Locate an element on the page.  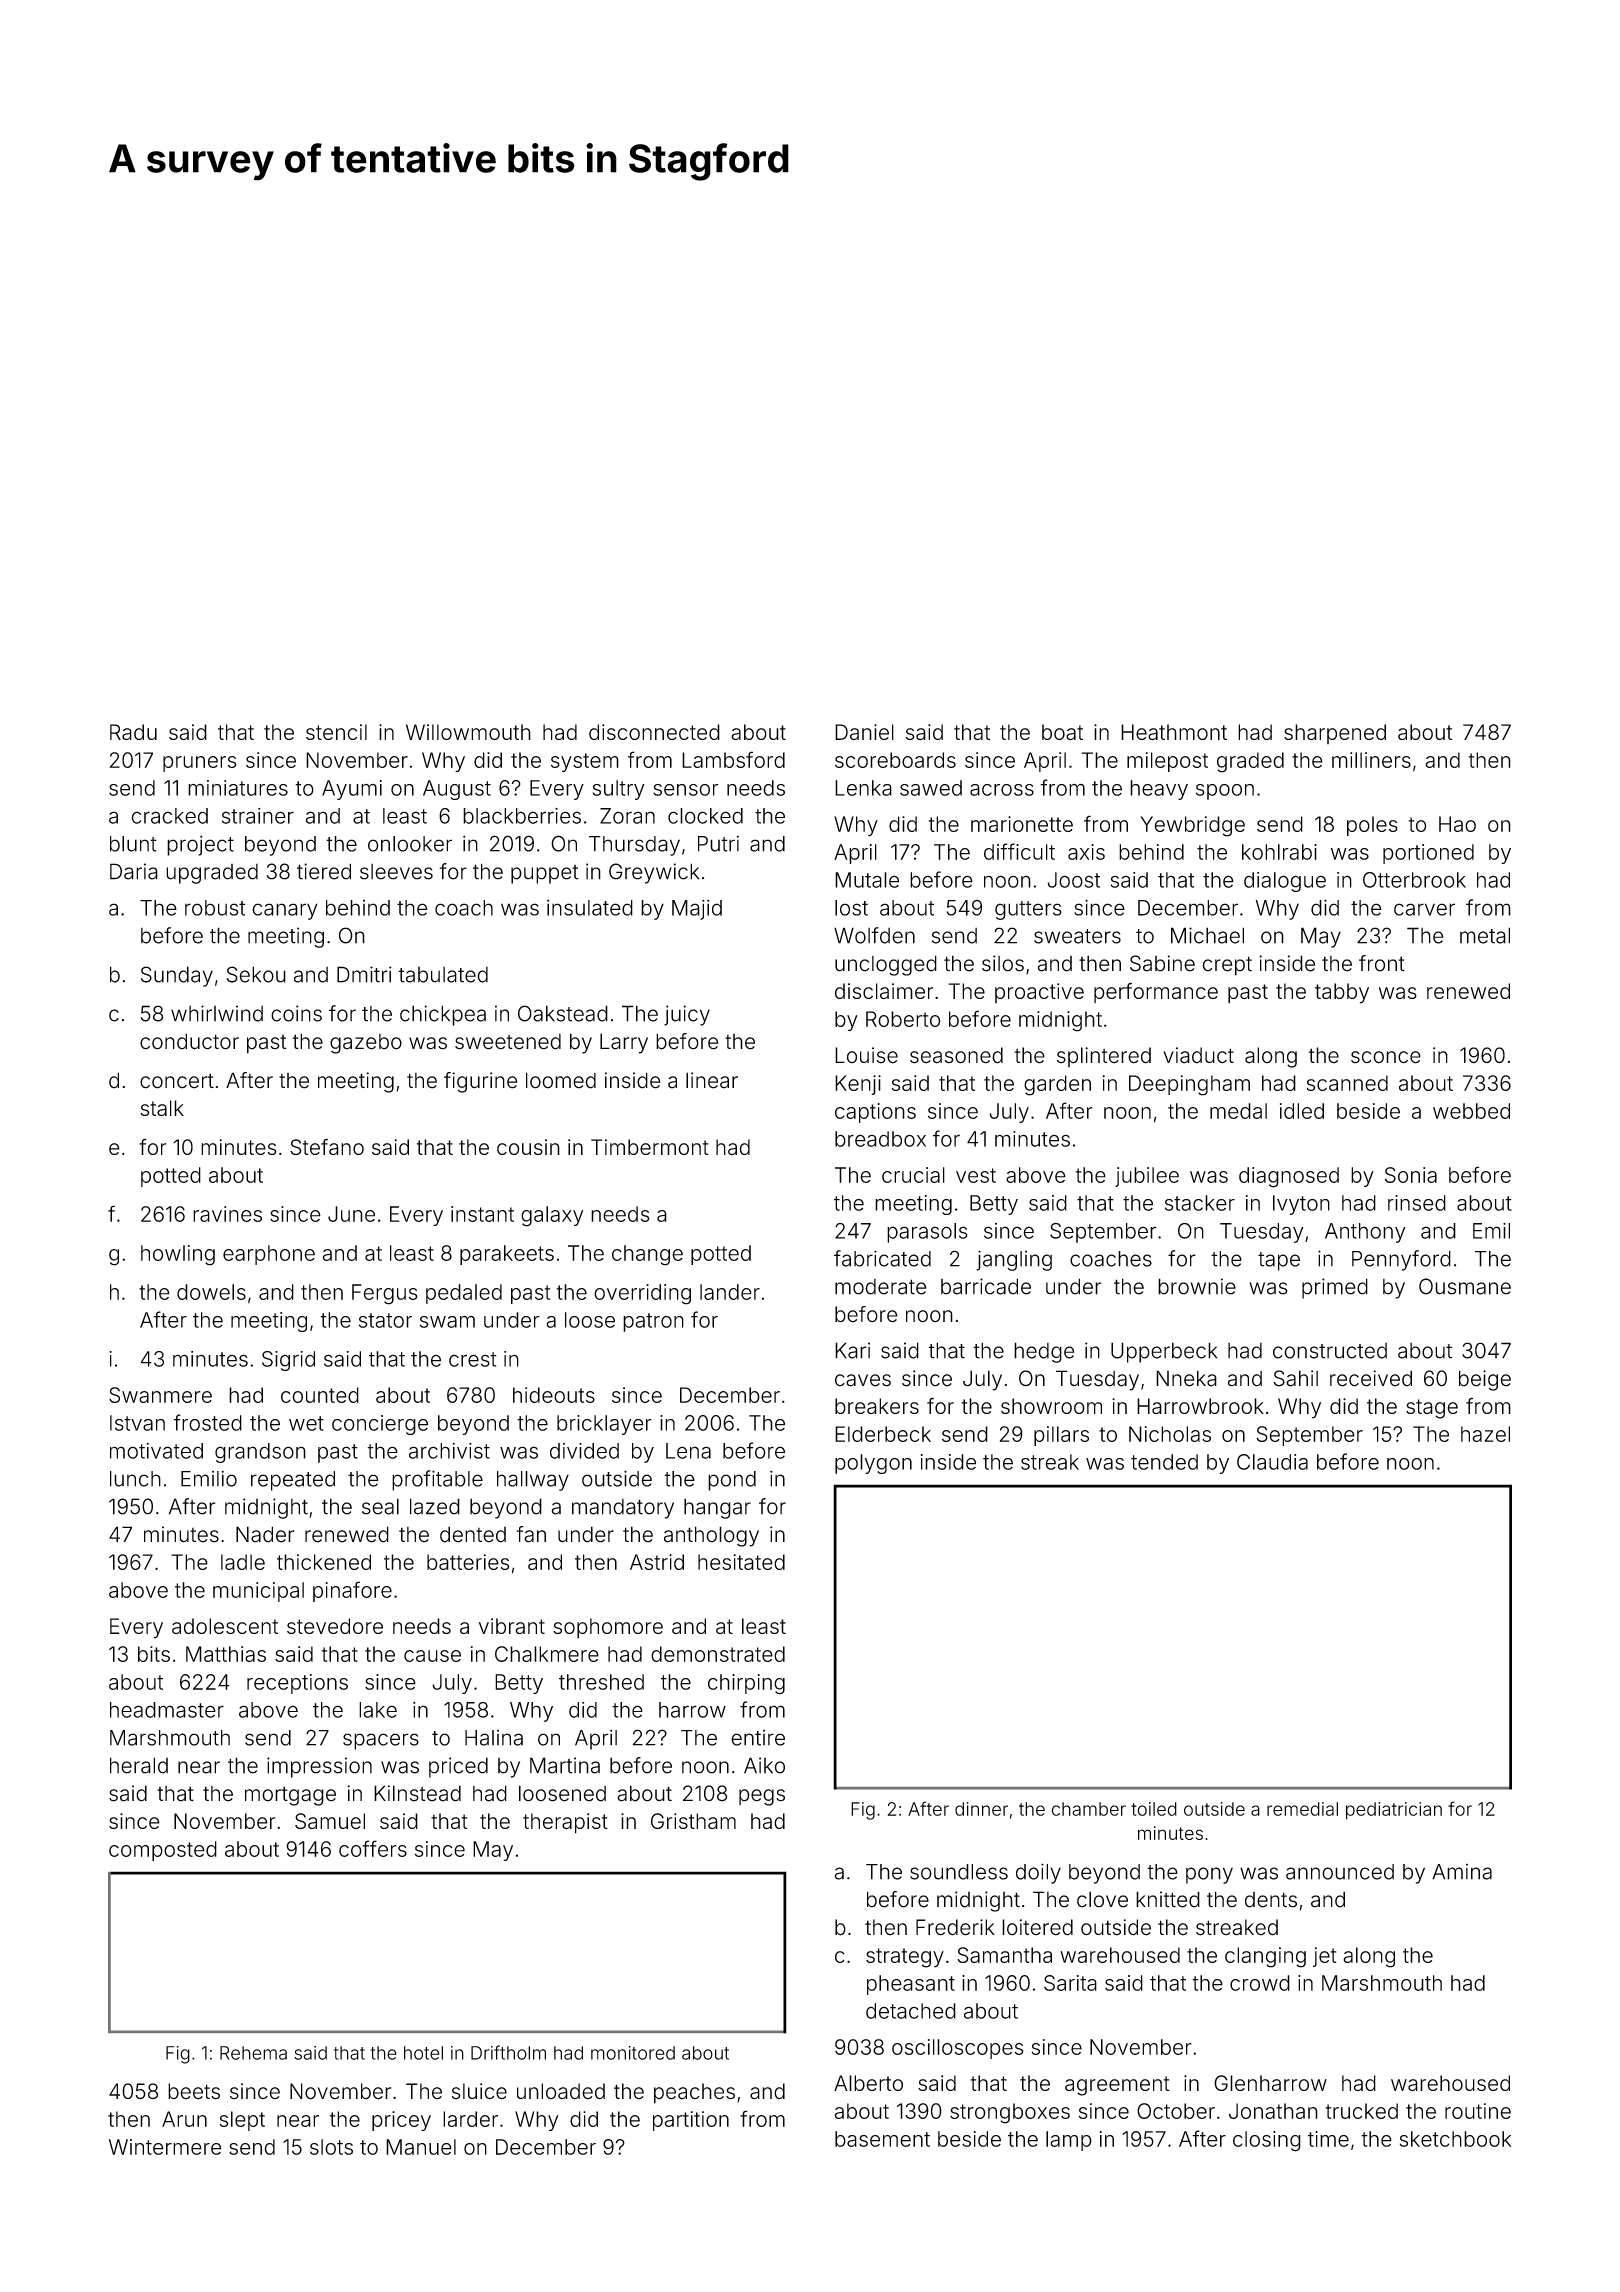
sharpened is located at coordinates (1335, 734).
